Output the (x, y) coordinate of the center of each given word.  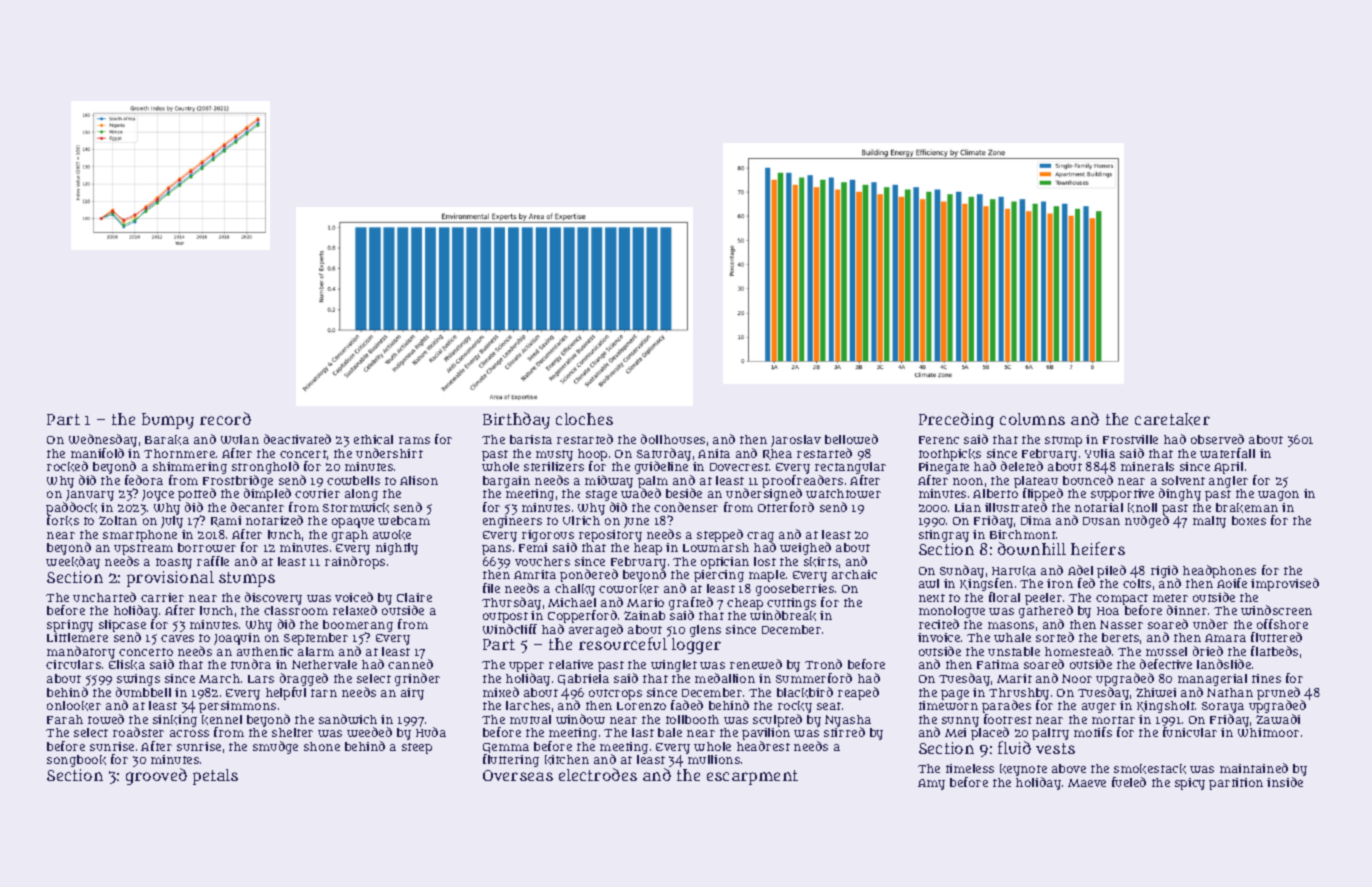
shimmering (190, 468)
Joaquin (237, 639)
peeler (1043, 599)
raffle (213, 561)
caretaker (1172, 419)
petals (215, 777)
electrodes (598, 774)
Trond (823, 664)
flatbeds (1274, 651)
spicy (1190, 784)
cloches (584, 419)
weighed (805, 548)
